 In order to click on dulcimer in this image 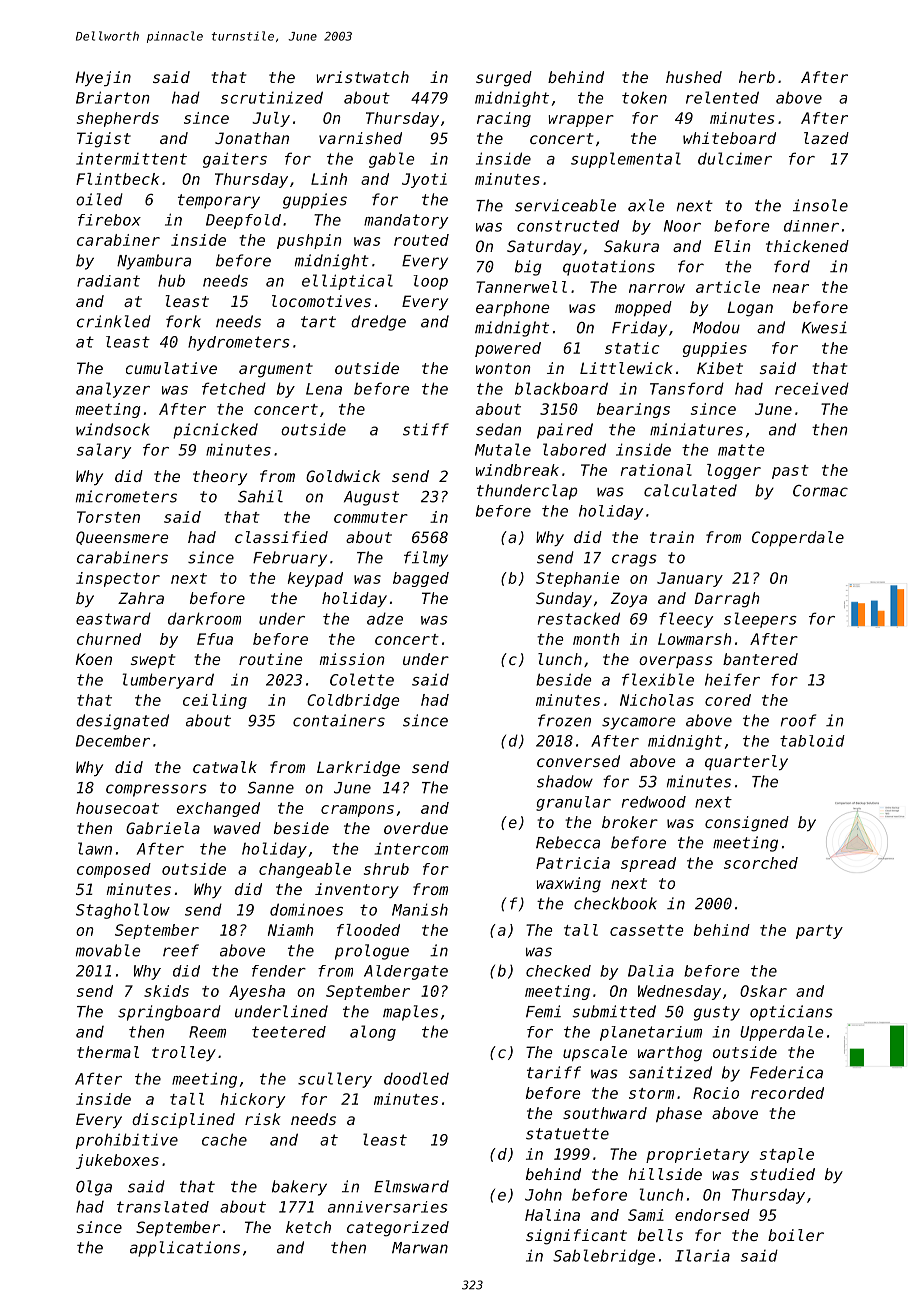, I will do `click(735, 158)`.
